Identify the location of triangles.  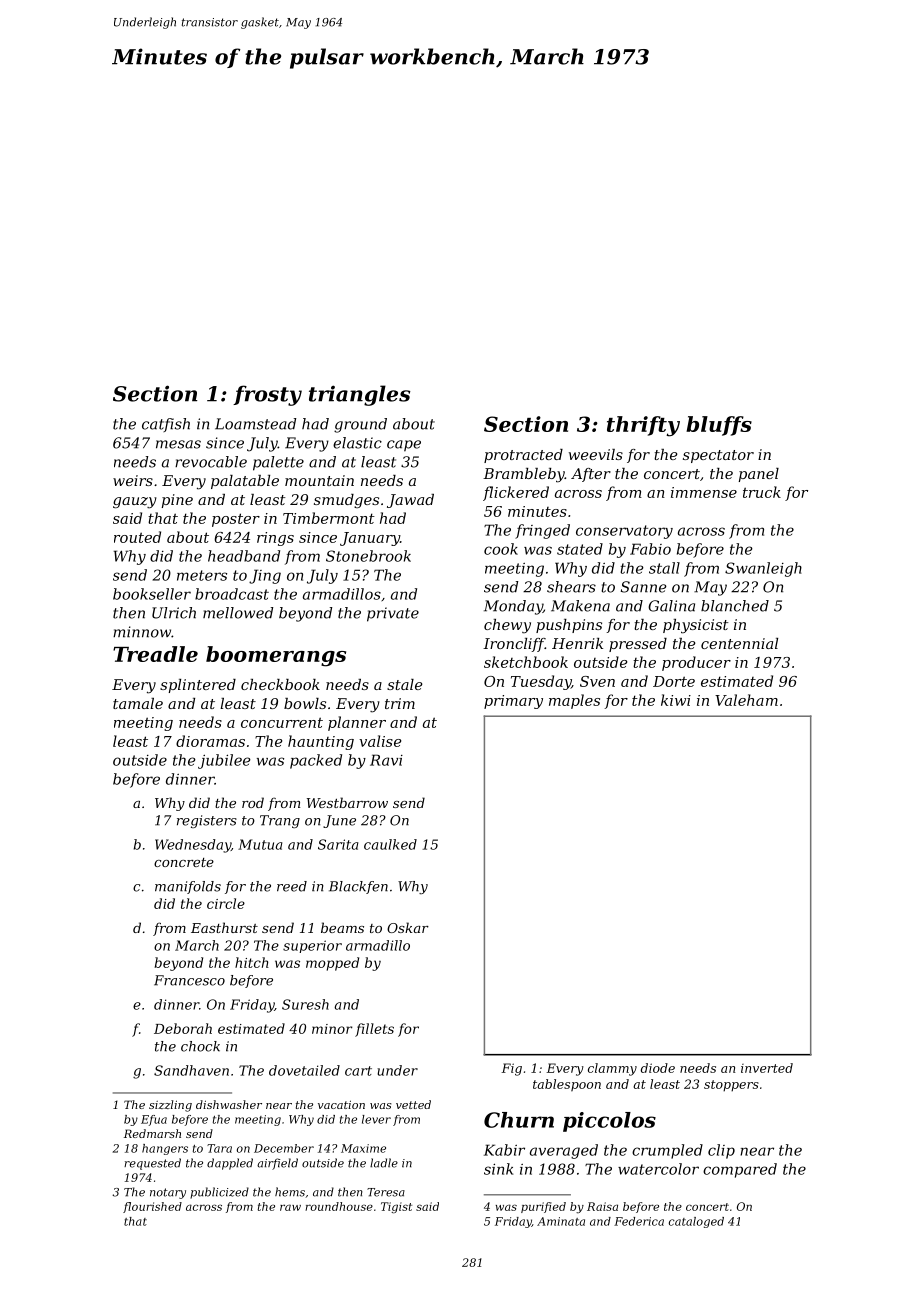
(360, 395).
